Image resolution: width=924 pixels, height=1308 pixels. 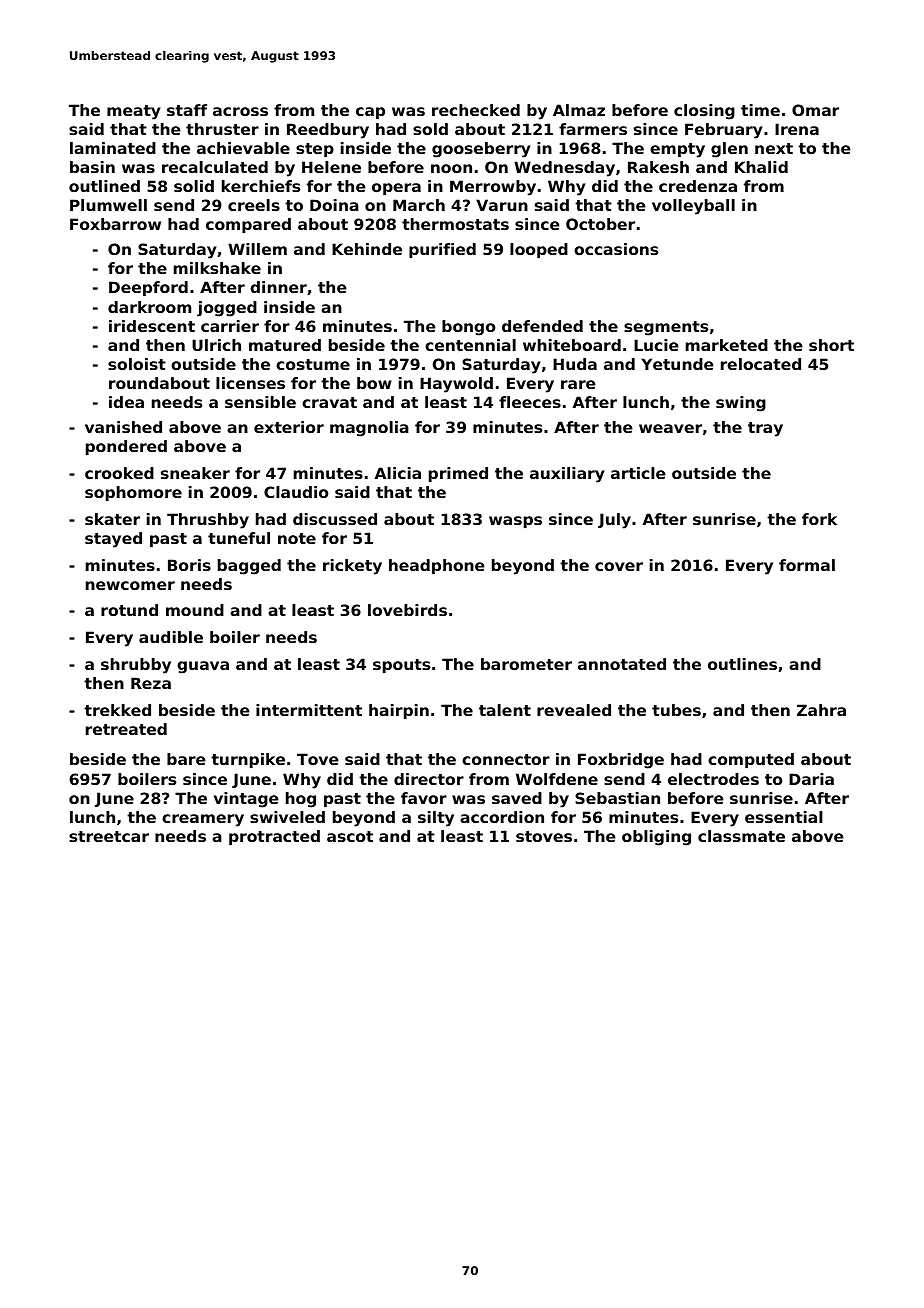 I want to click on cover, so click(x=619, y=566).
